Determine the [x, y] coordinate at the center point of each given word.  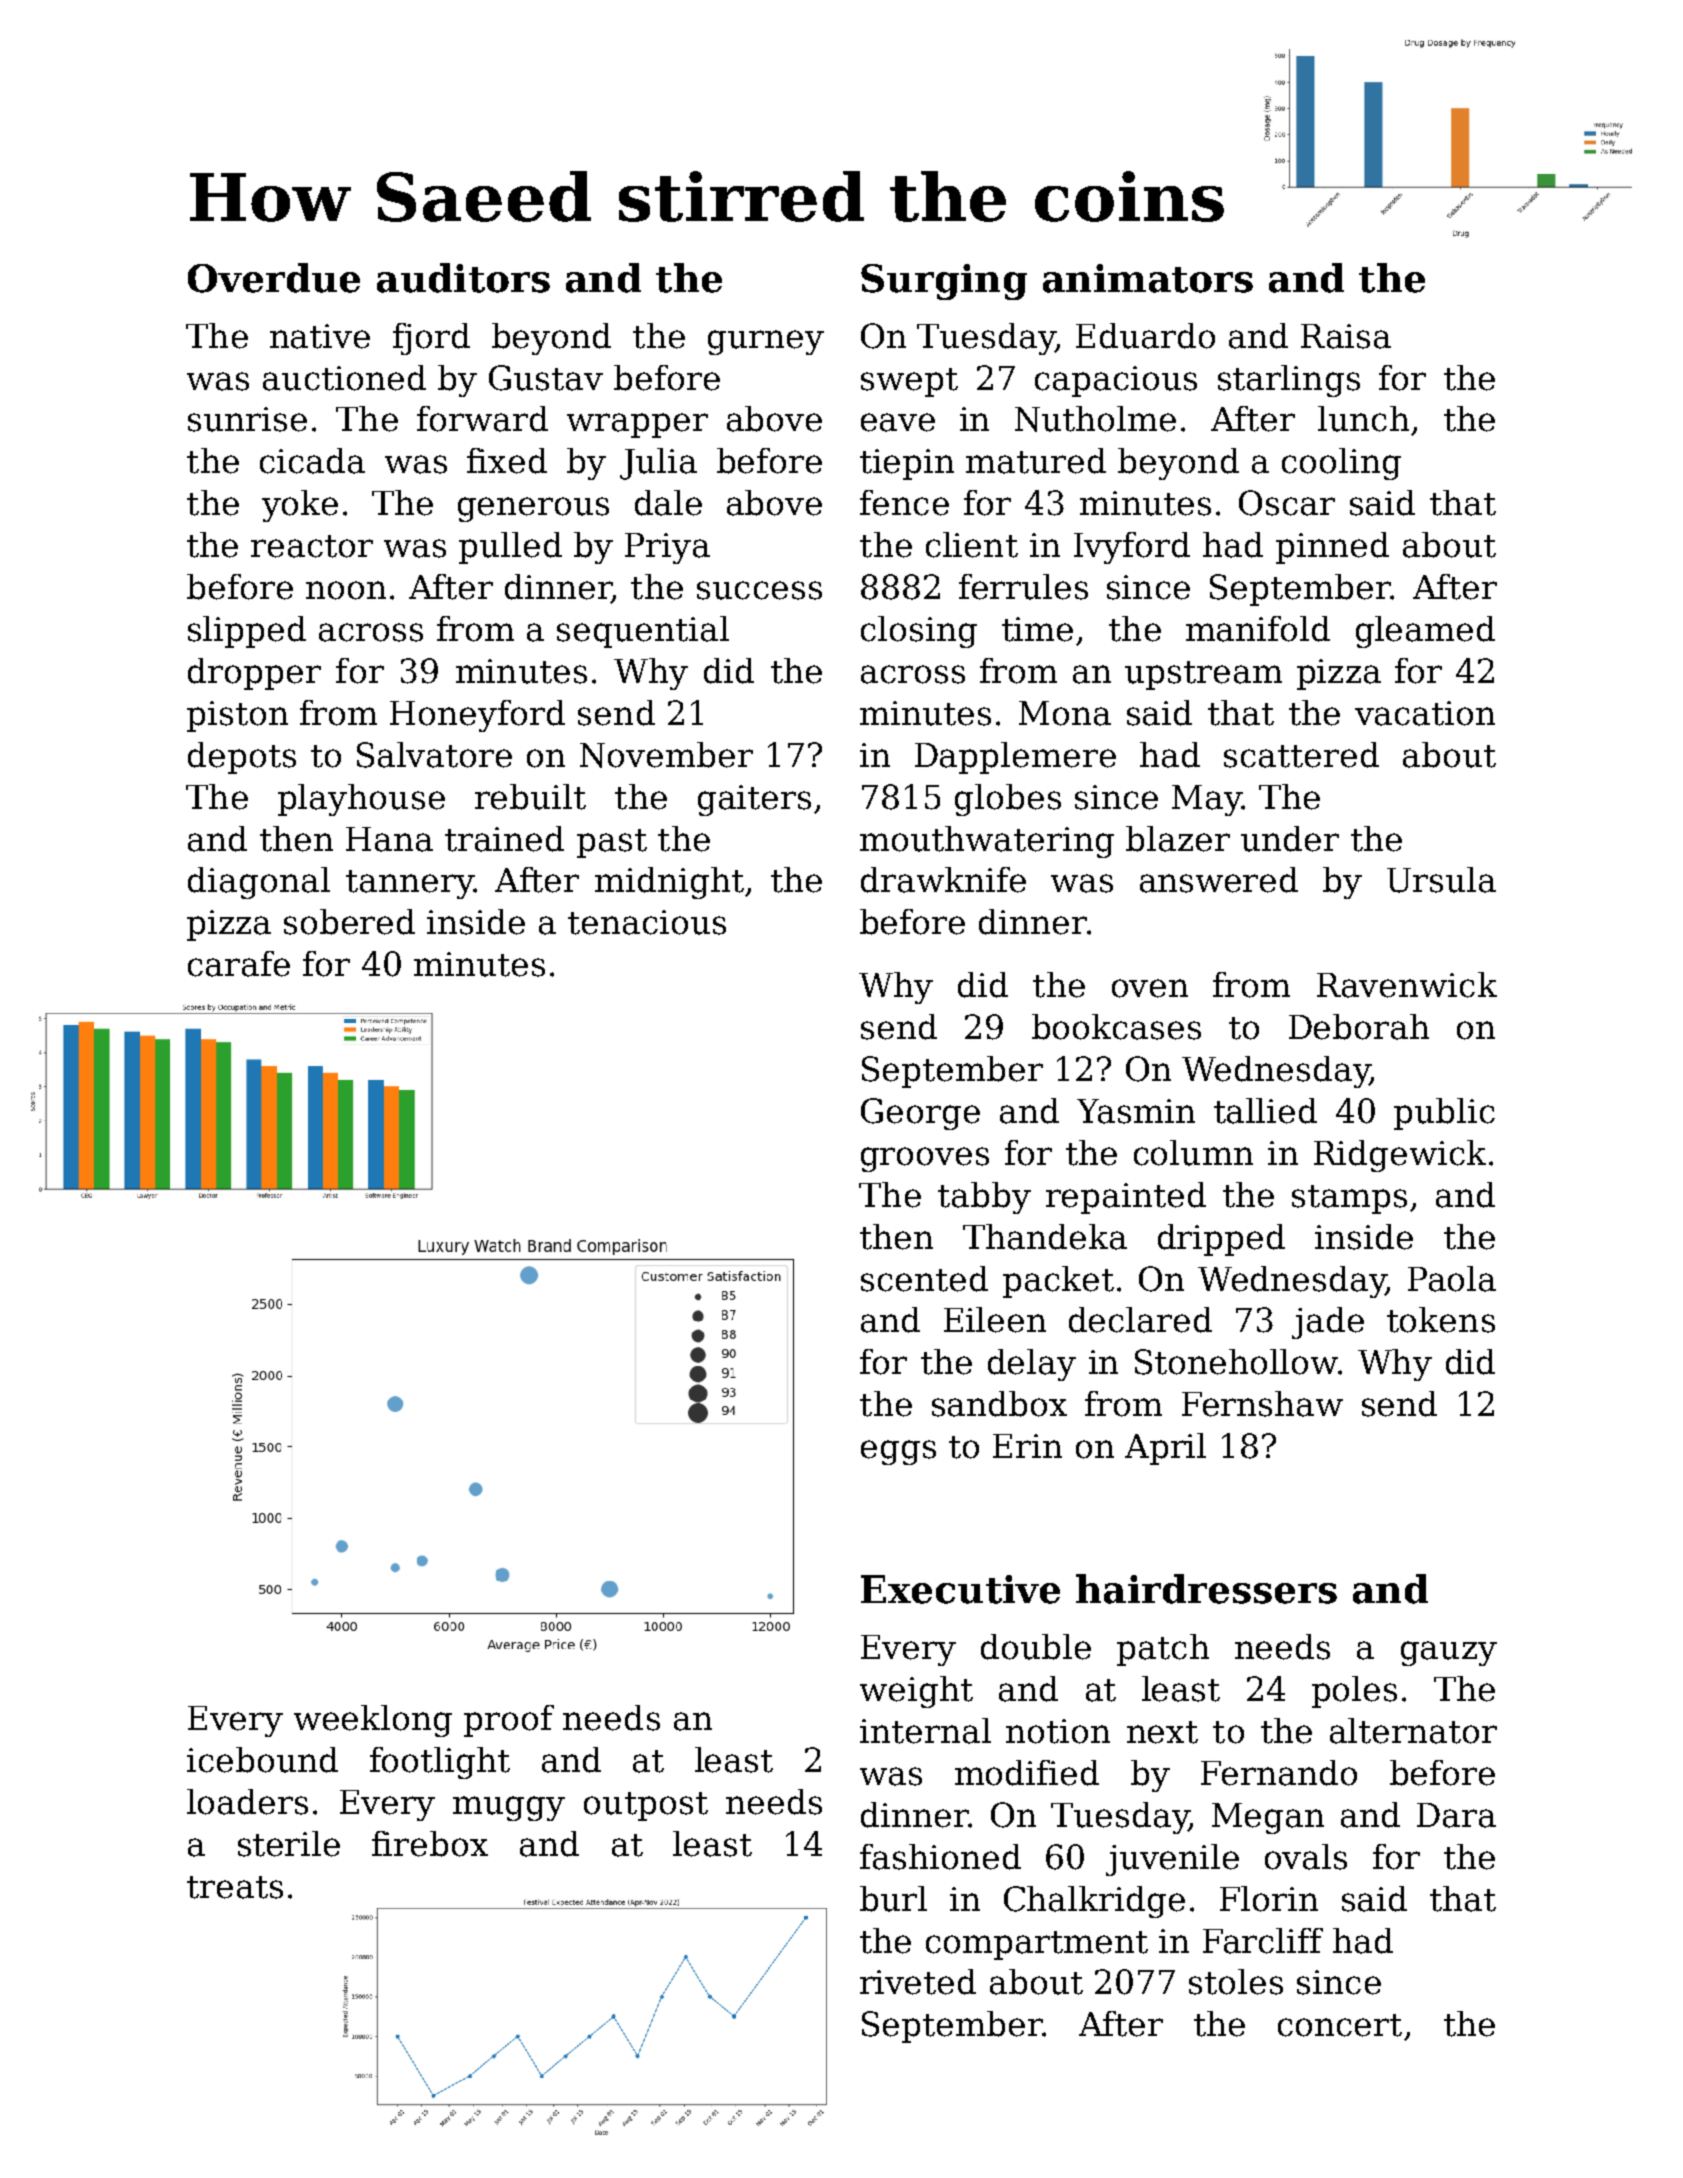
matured [1036, 461]
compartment [1037, 1945]
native [320, 336]
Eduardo [1145, 336]
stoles [1236, 1982]
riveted [918, 1982]
